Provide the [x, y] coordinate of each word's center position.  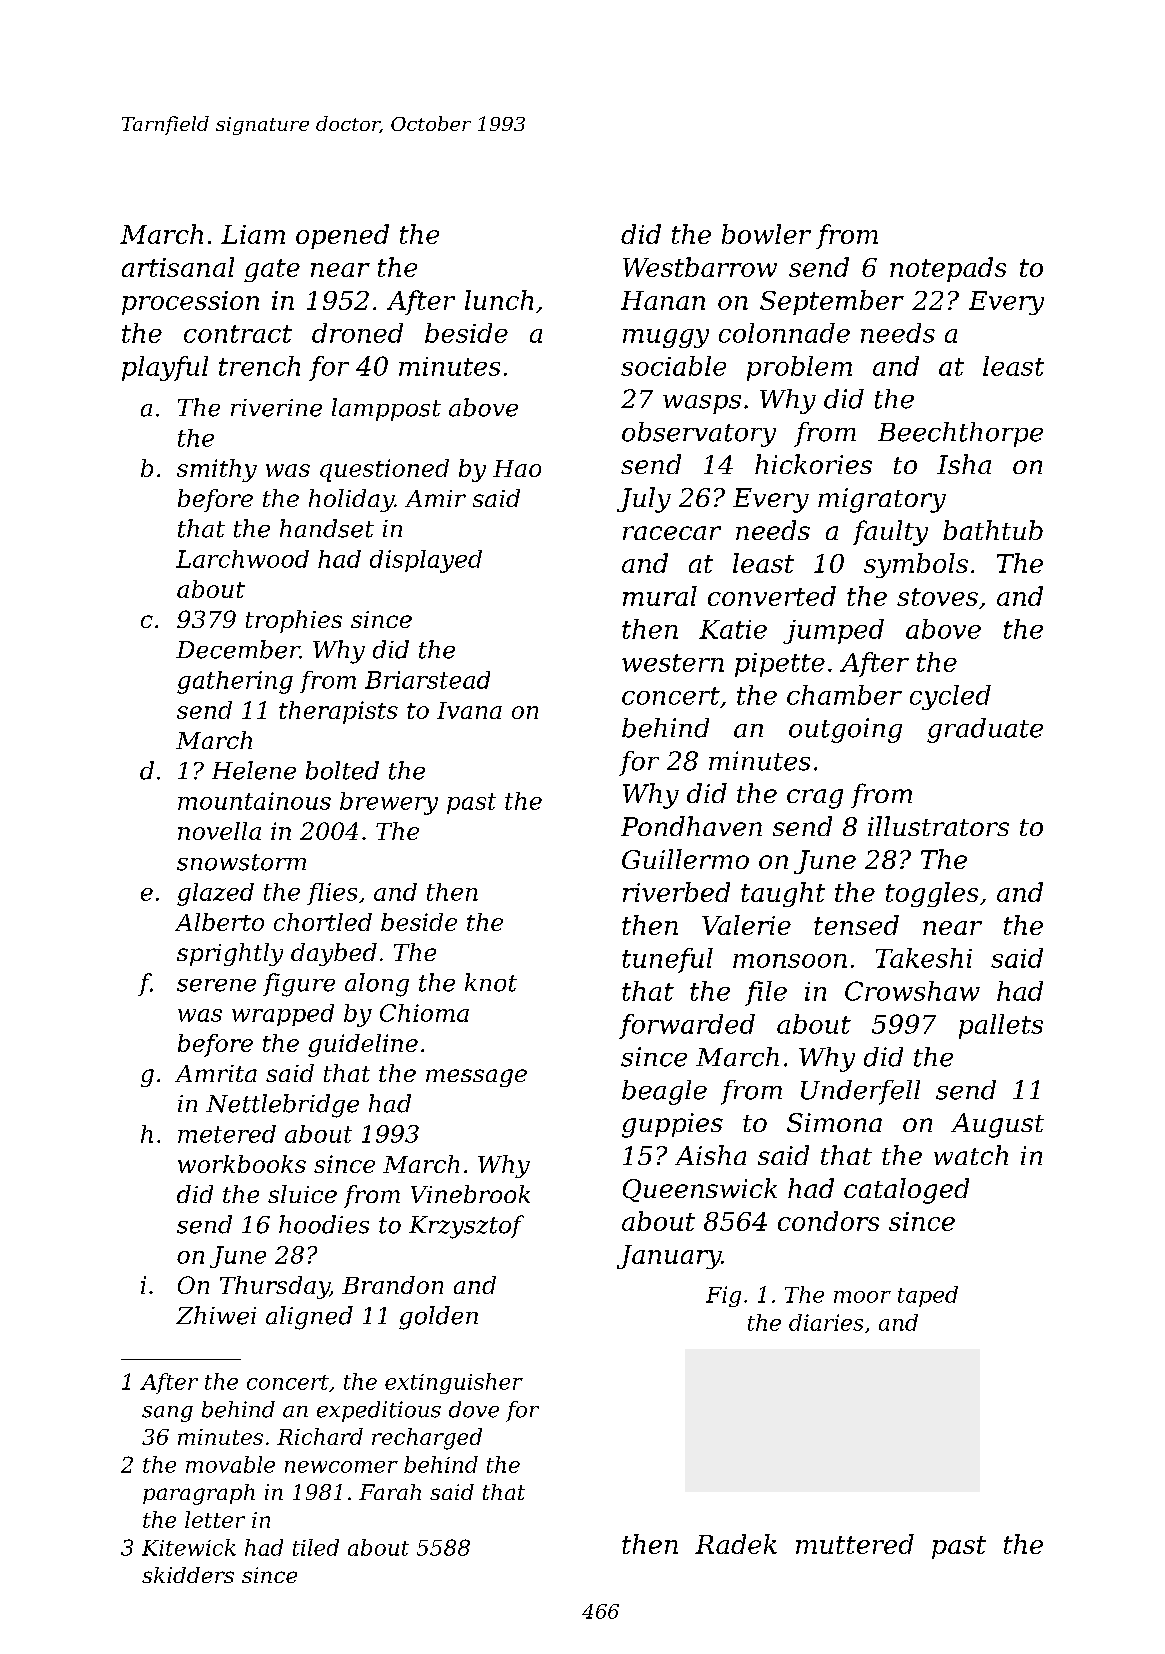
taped [928, 1296]
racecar [672, 533]
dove [474, 1409]
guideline [363, 1045]
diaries [826, 1322]
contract [238, 334]
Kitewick [189, 1547]
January [669, 1257]
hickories [813, 464]
